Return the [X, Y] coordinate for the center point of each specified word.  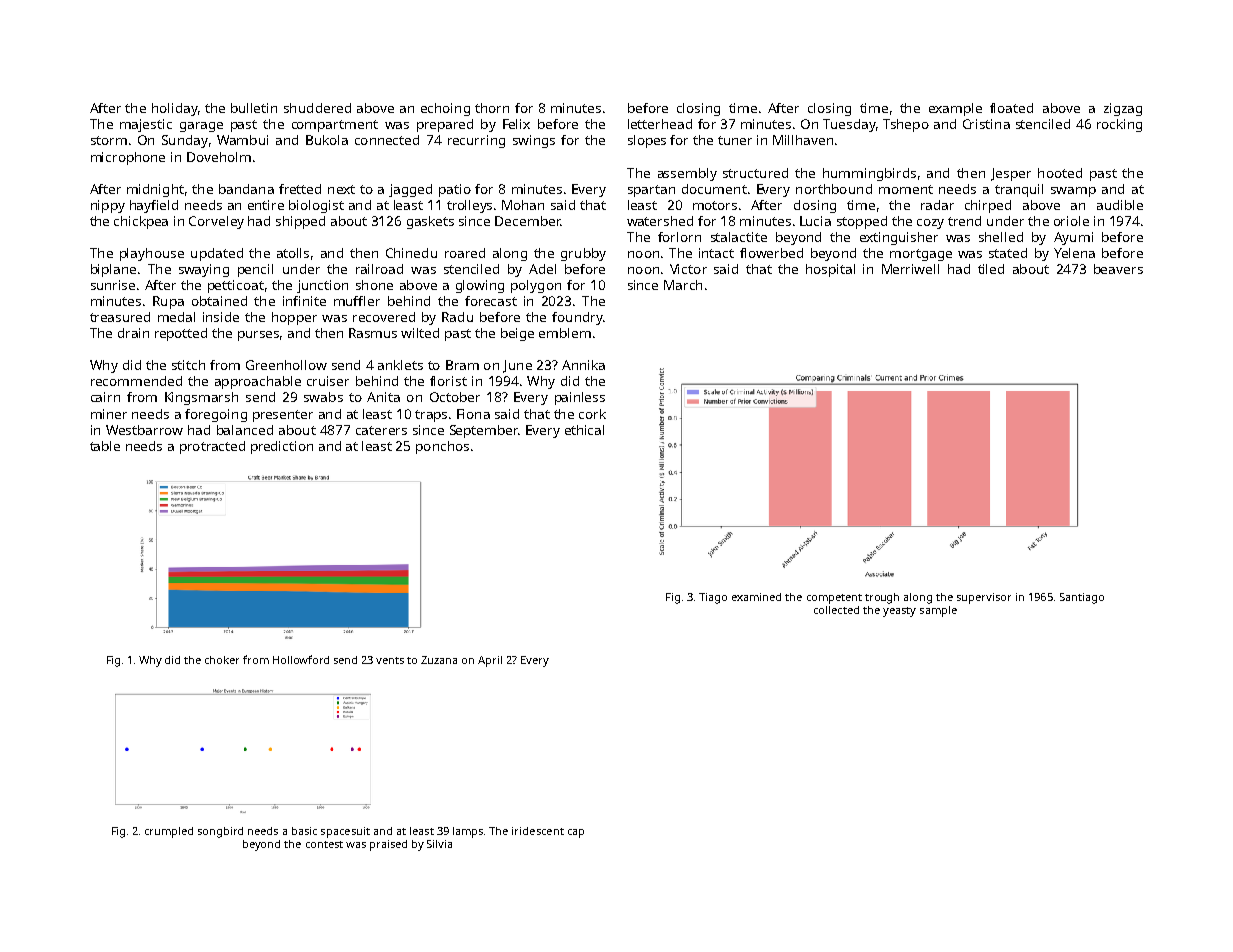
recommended [136, 381]
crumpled [169, 832]
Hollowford [301, 659]
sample [938, 611]
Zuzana [439, 660]
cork [592, 414]
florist [448, 381]
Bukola [327, 140]
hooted [1060, 173]
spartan [651, 191]
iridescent [538, 831]
